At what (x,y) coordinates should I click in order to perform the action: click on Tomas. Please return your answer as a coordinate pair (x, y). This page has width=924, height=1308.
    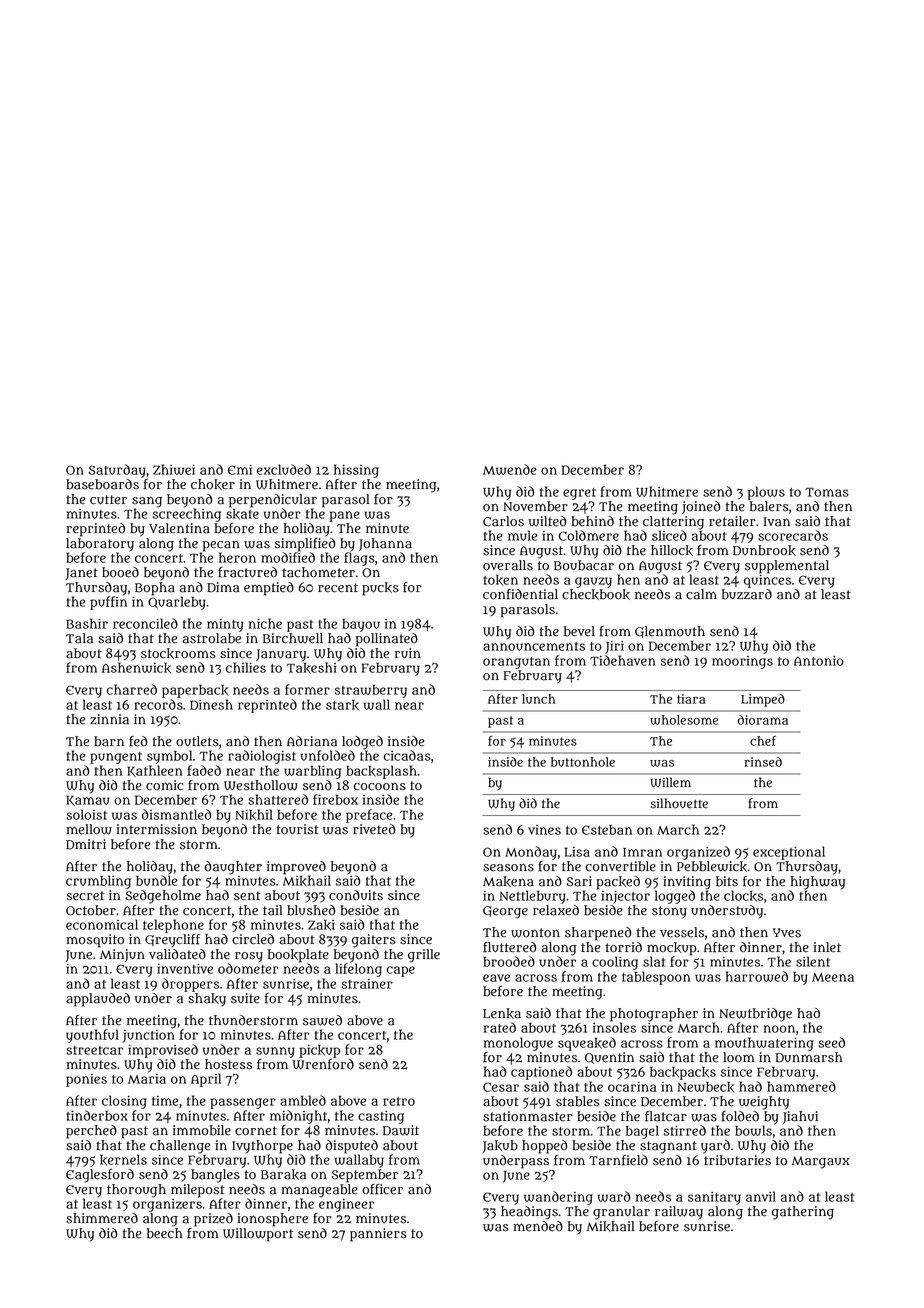
    Looking at the image, I should click on (827, 492).
